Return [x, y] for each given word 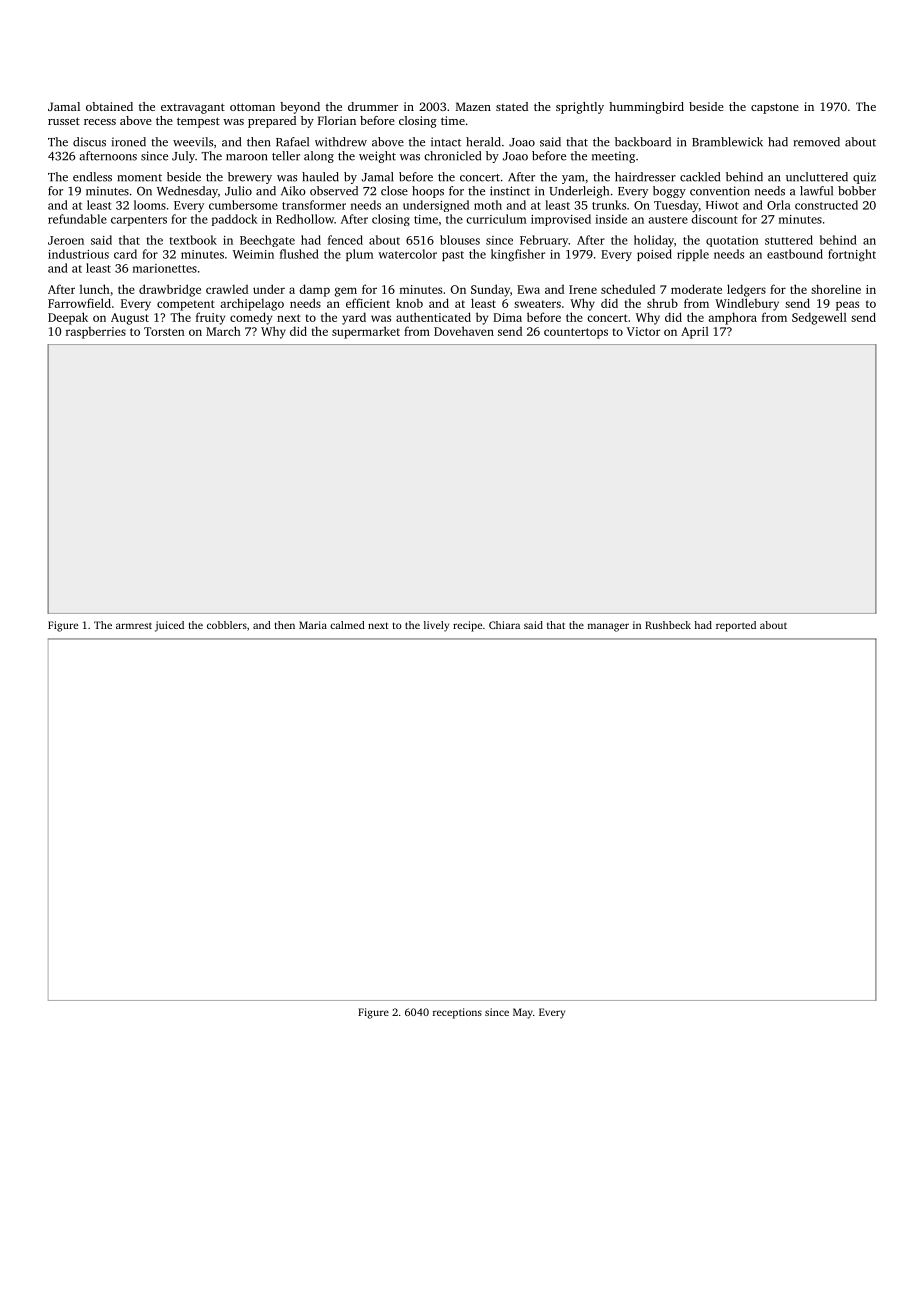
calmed [347, 625]
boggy [669, 192]
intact [446, 142]
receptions [457, 1013]
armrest [134, 625]
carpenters [139, 221]
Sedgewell [819, 318]
